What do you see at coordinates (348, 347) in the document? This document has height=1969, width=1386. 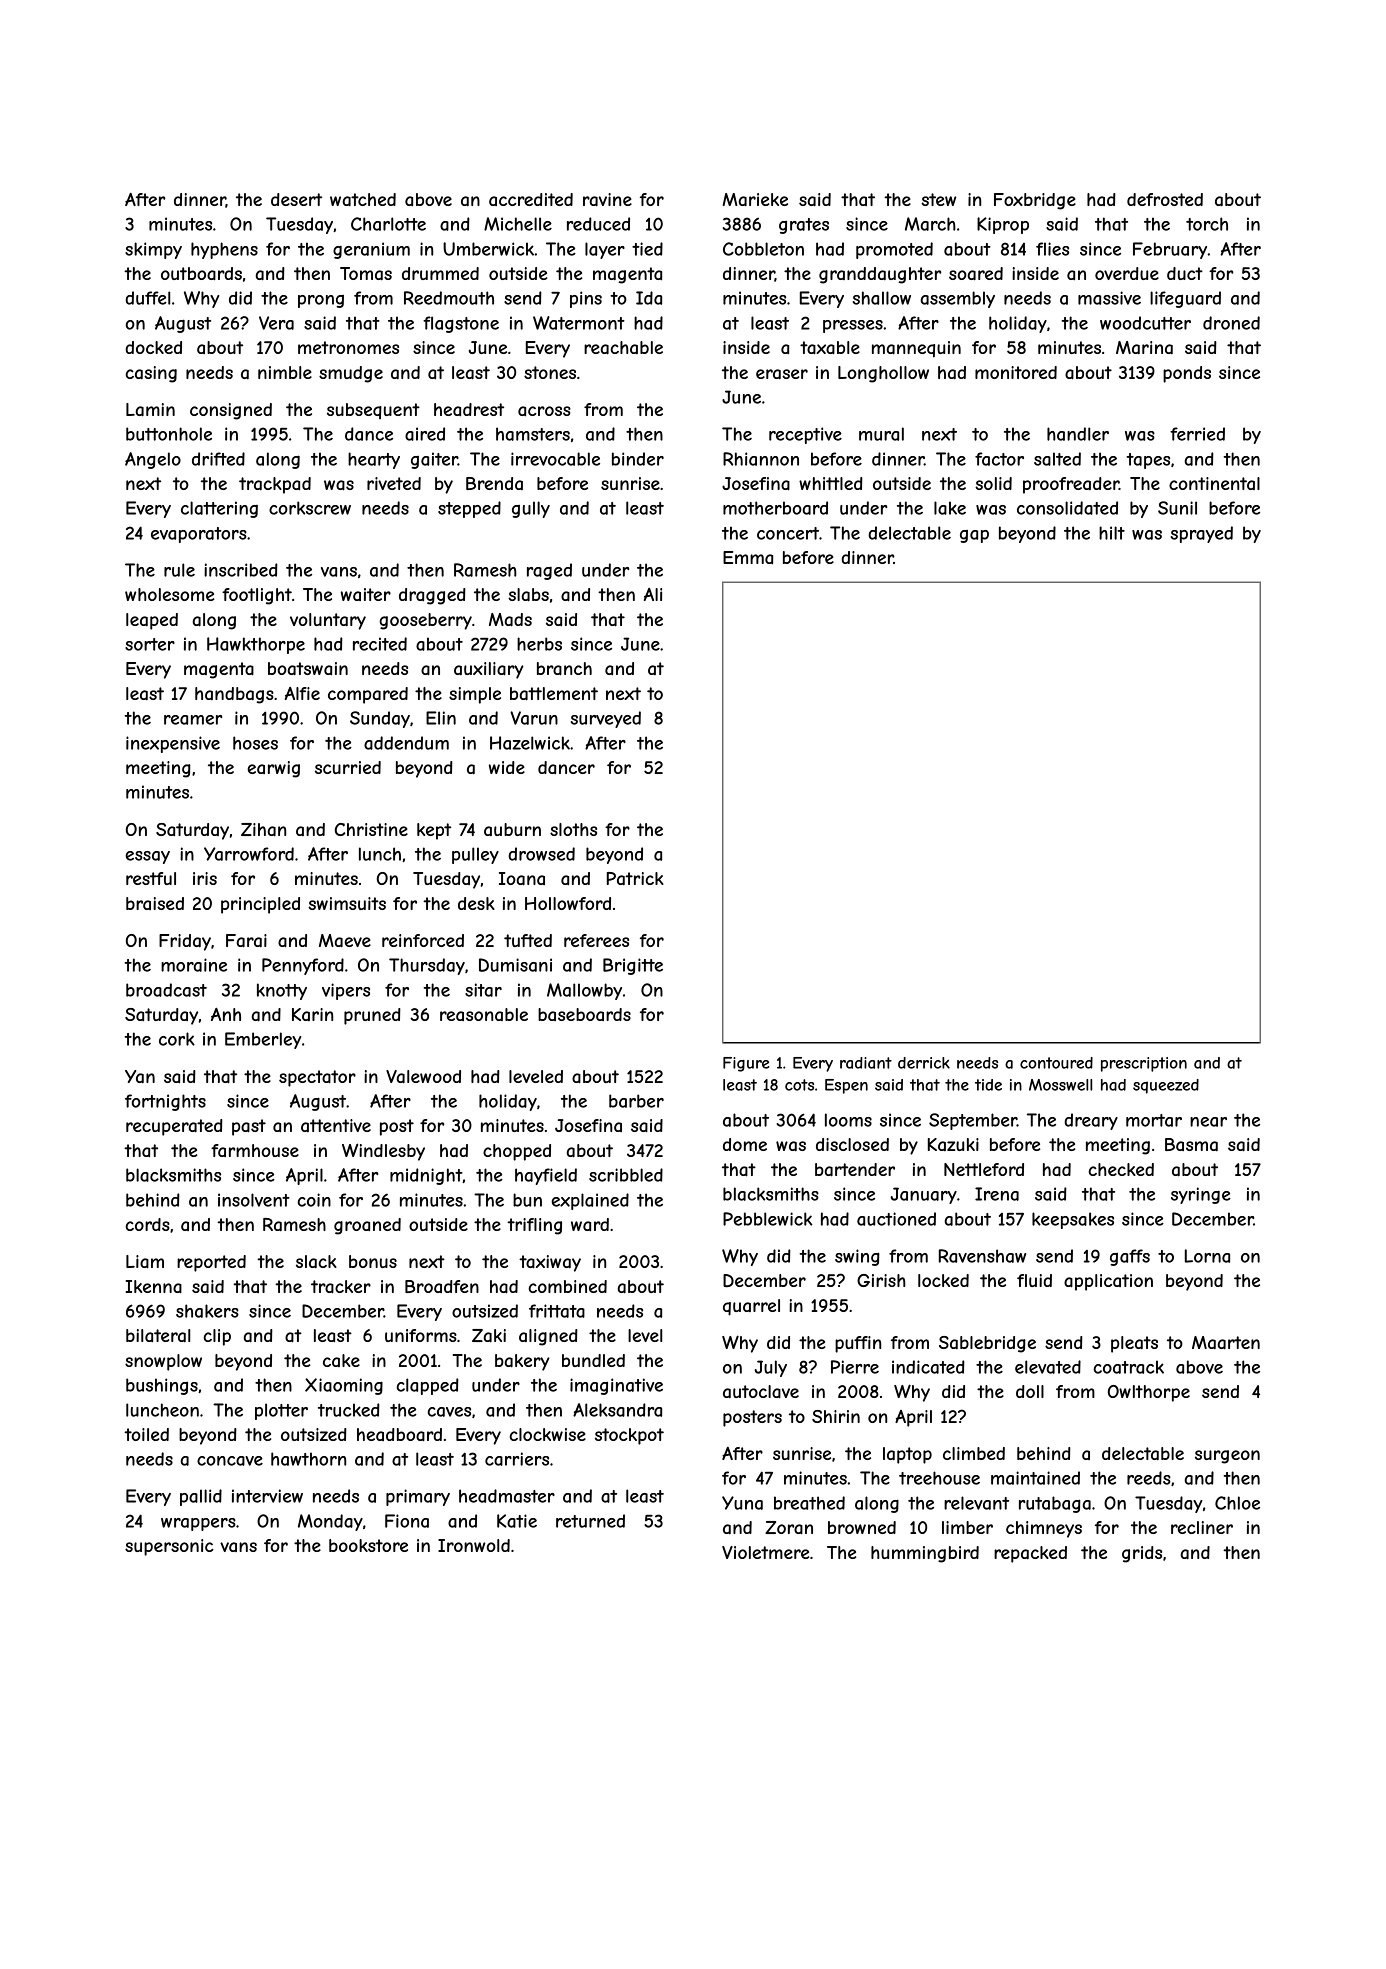 I see `metronomes` at bounding box center [348, 347].
